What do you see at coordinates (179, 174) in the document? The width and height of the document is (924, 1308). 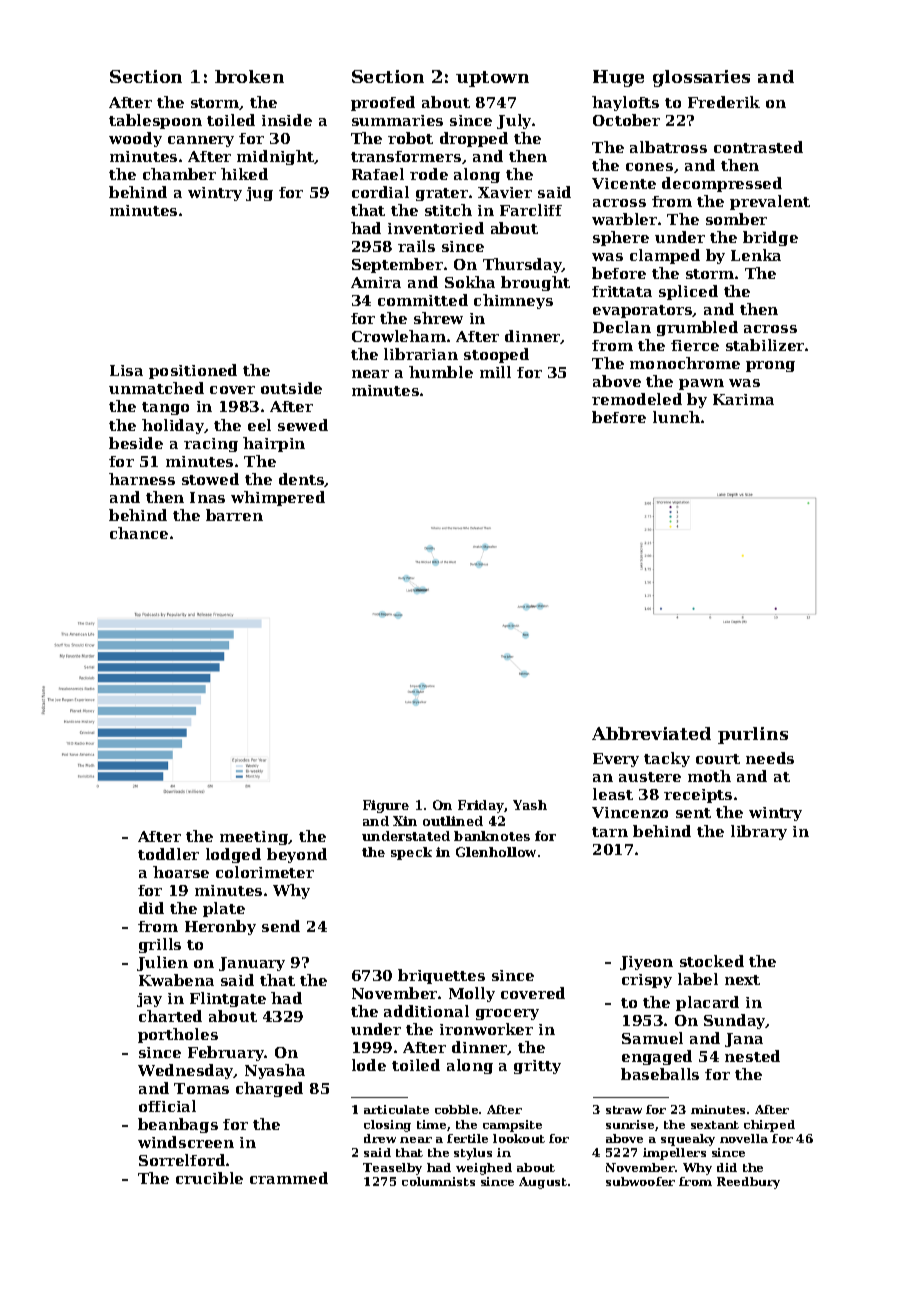 I see `chamber` at bounding box center [179, 174].
